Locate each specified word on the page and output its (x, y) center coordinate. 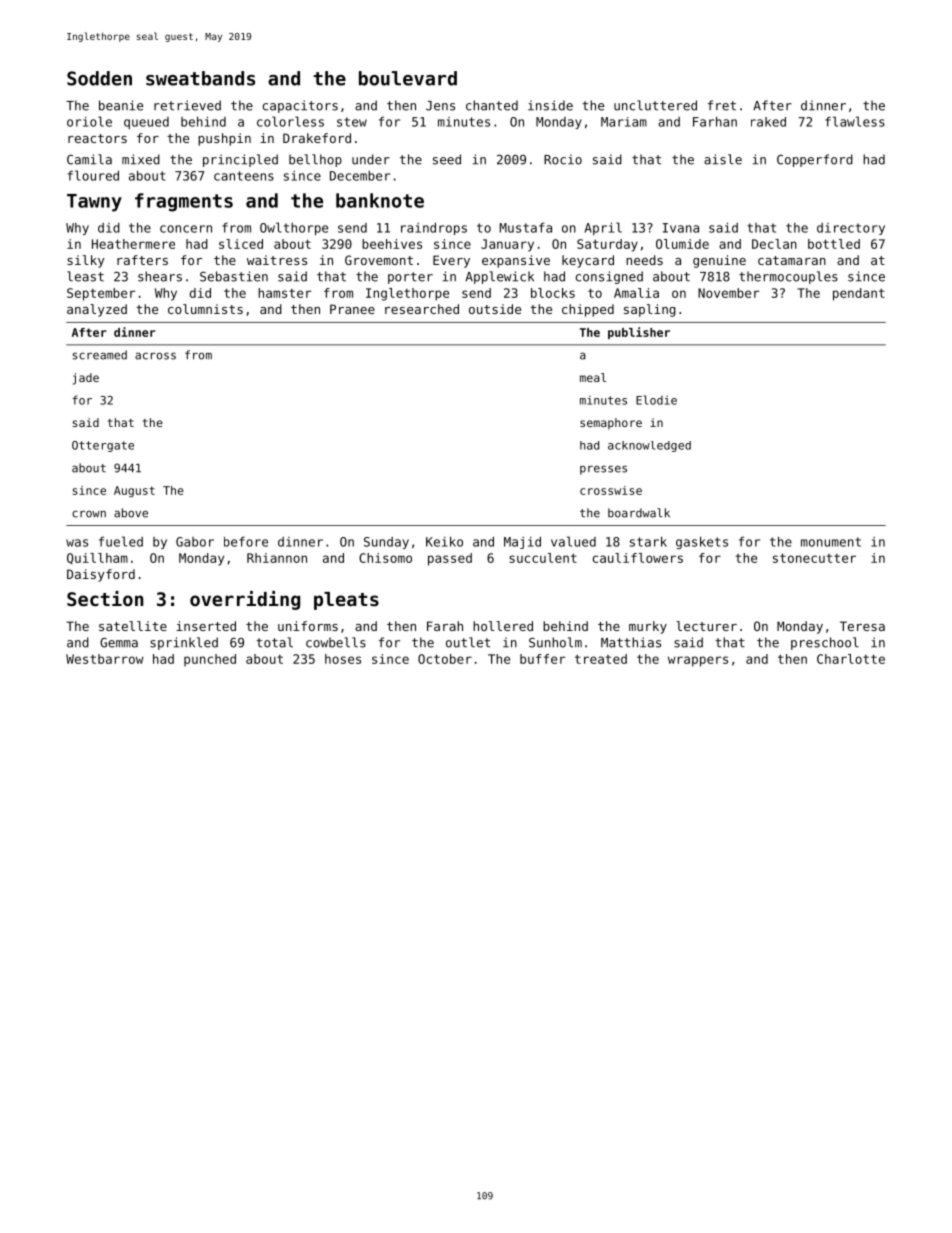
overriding (245, 600)
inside (550, 105)
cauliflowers (638, 558)
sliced (241, 244)
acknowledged (649, 446)
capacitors (300, 106)
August (134, 491)
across (155, 356)
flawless (855, 121)
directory (851, 229)
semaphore (611, 424)
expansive (516, 261)
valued (573, 541)
